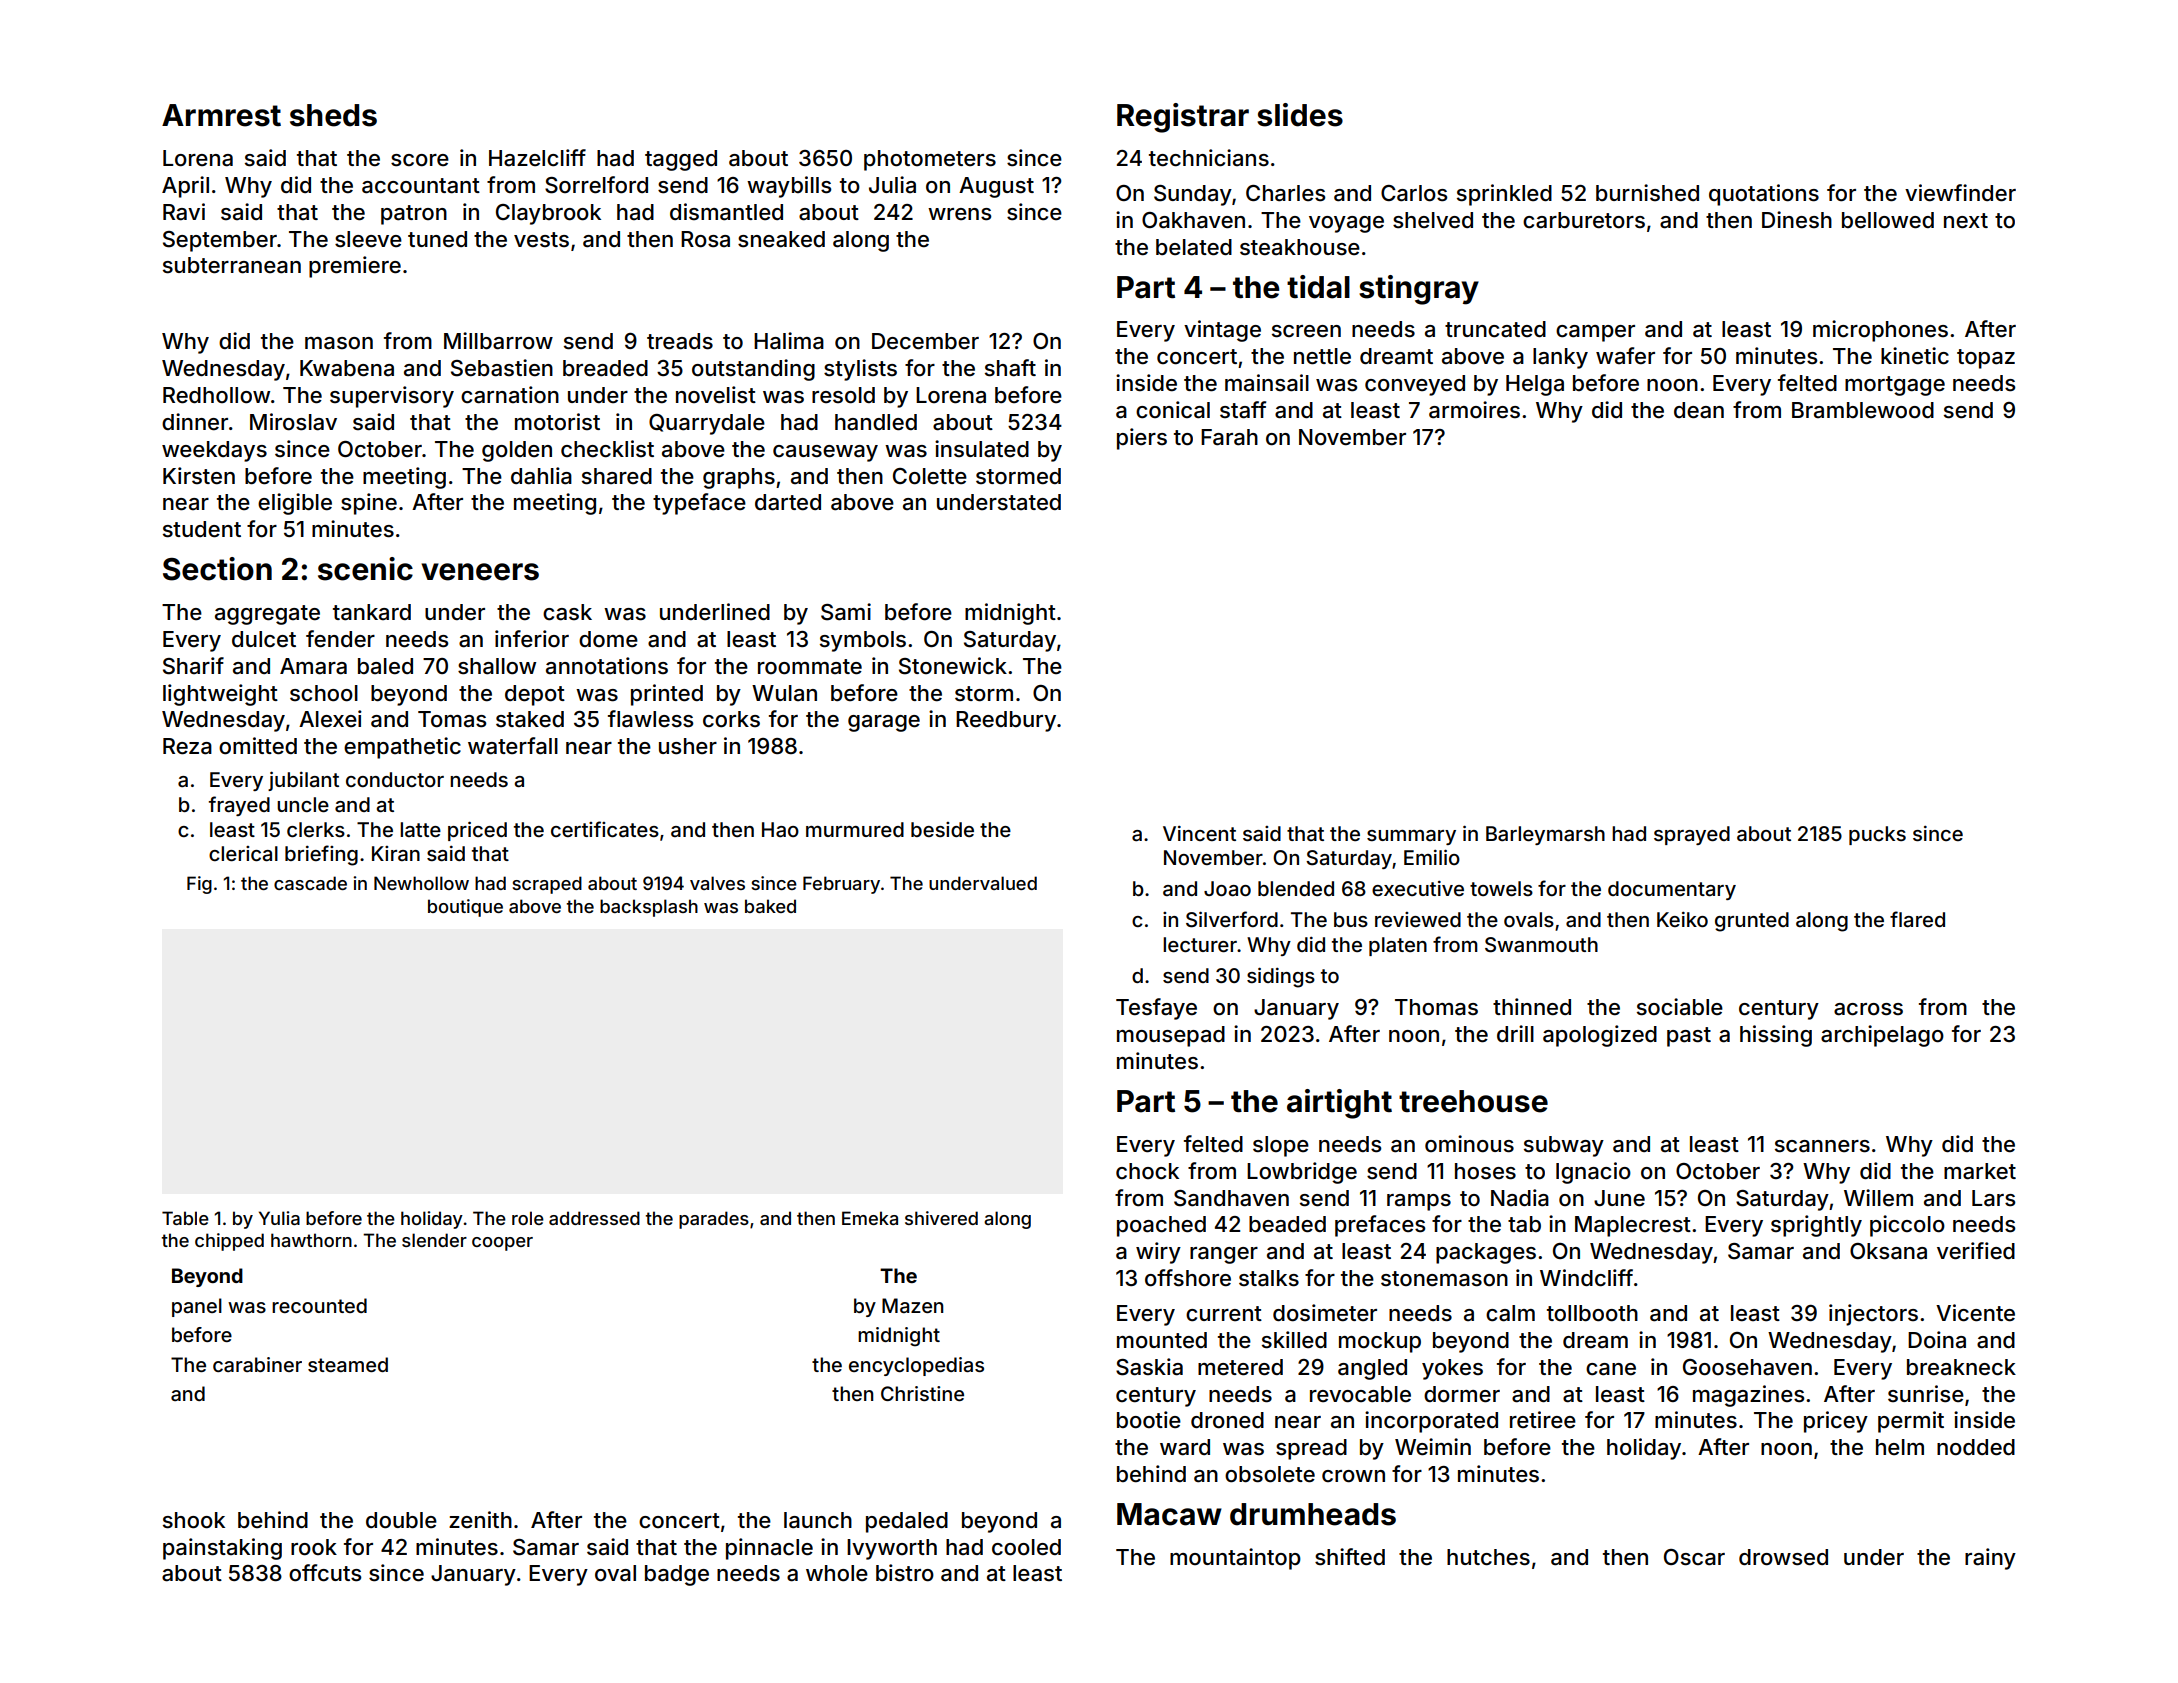 This screenshot has height=1683, width=2178. What do you see at coordinates (1975, 1313) in the screenshot?
I see `Vicente` at bounding box center [1975, 1313].
